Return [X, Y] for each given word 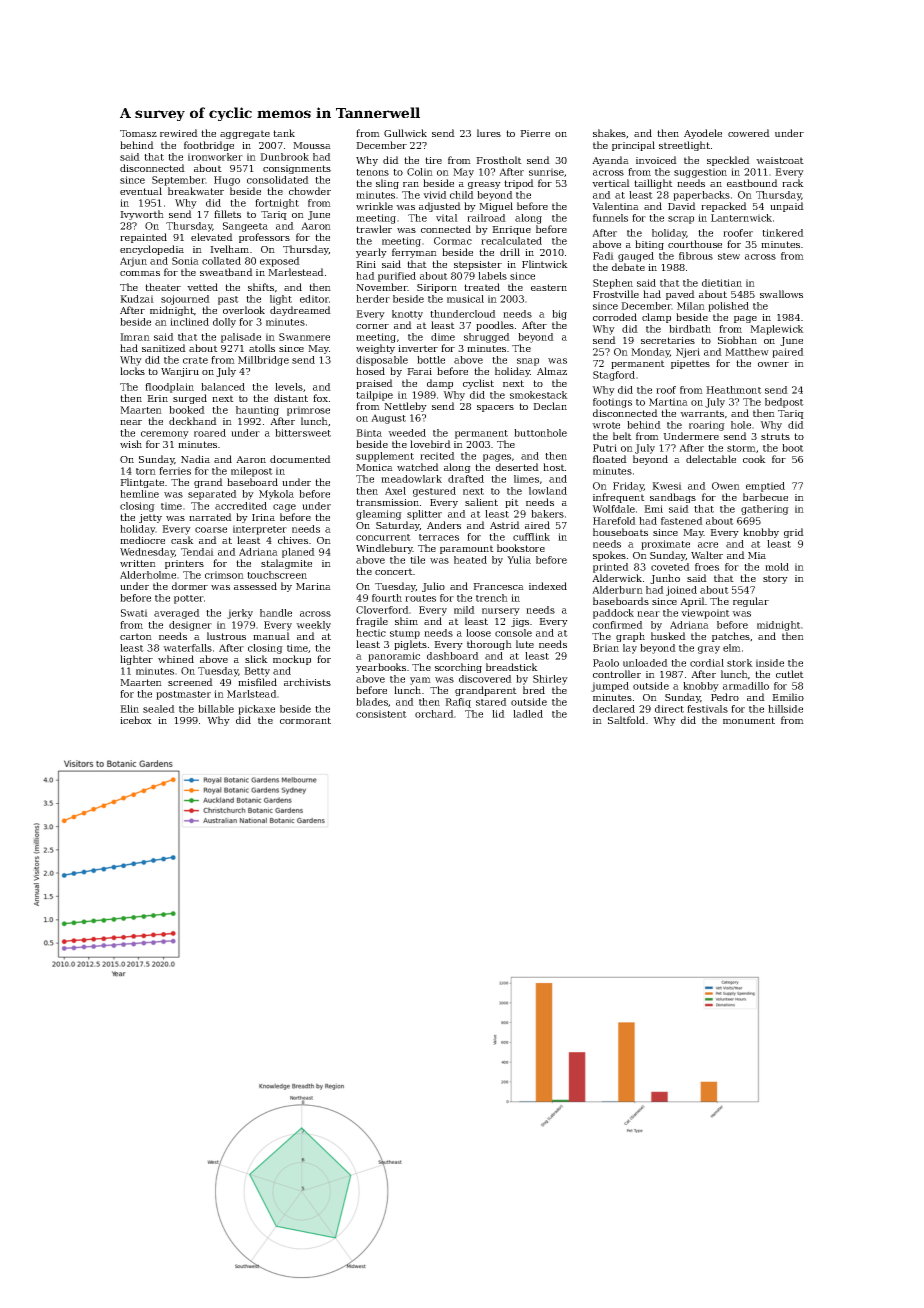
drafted [466, 479]
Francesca [498, 586]
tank [284, 133]
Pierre [535, 133]
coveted [670, 567]
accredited [241, 506]
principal [633, 146]
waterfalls [187, 648]
